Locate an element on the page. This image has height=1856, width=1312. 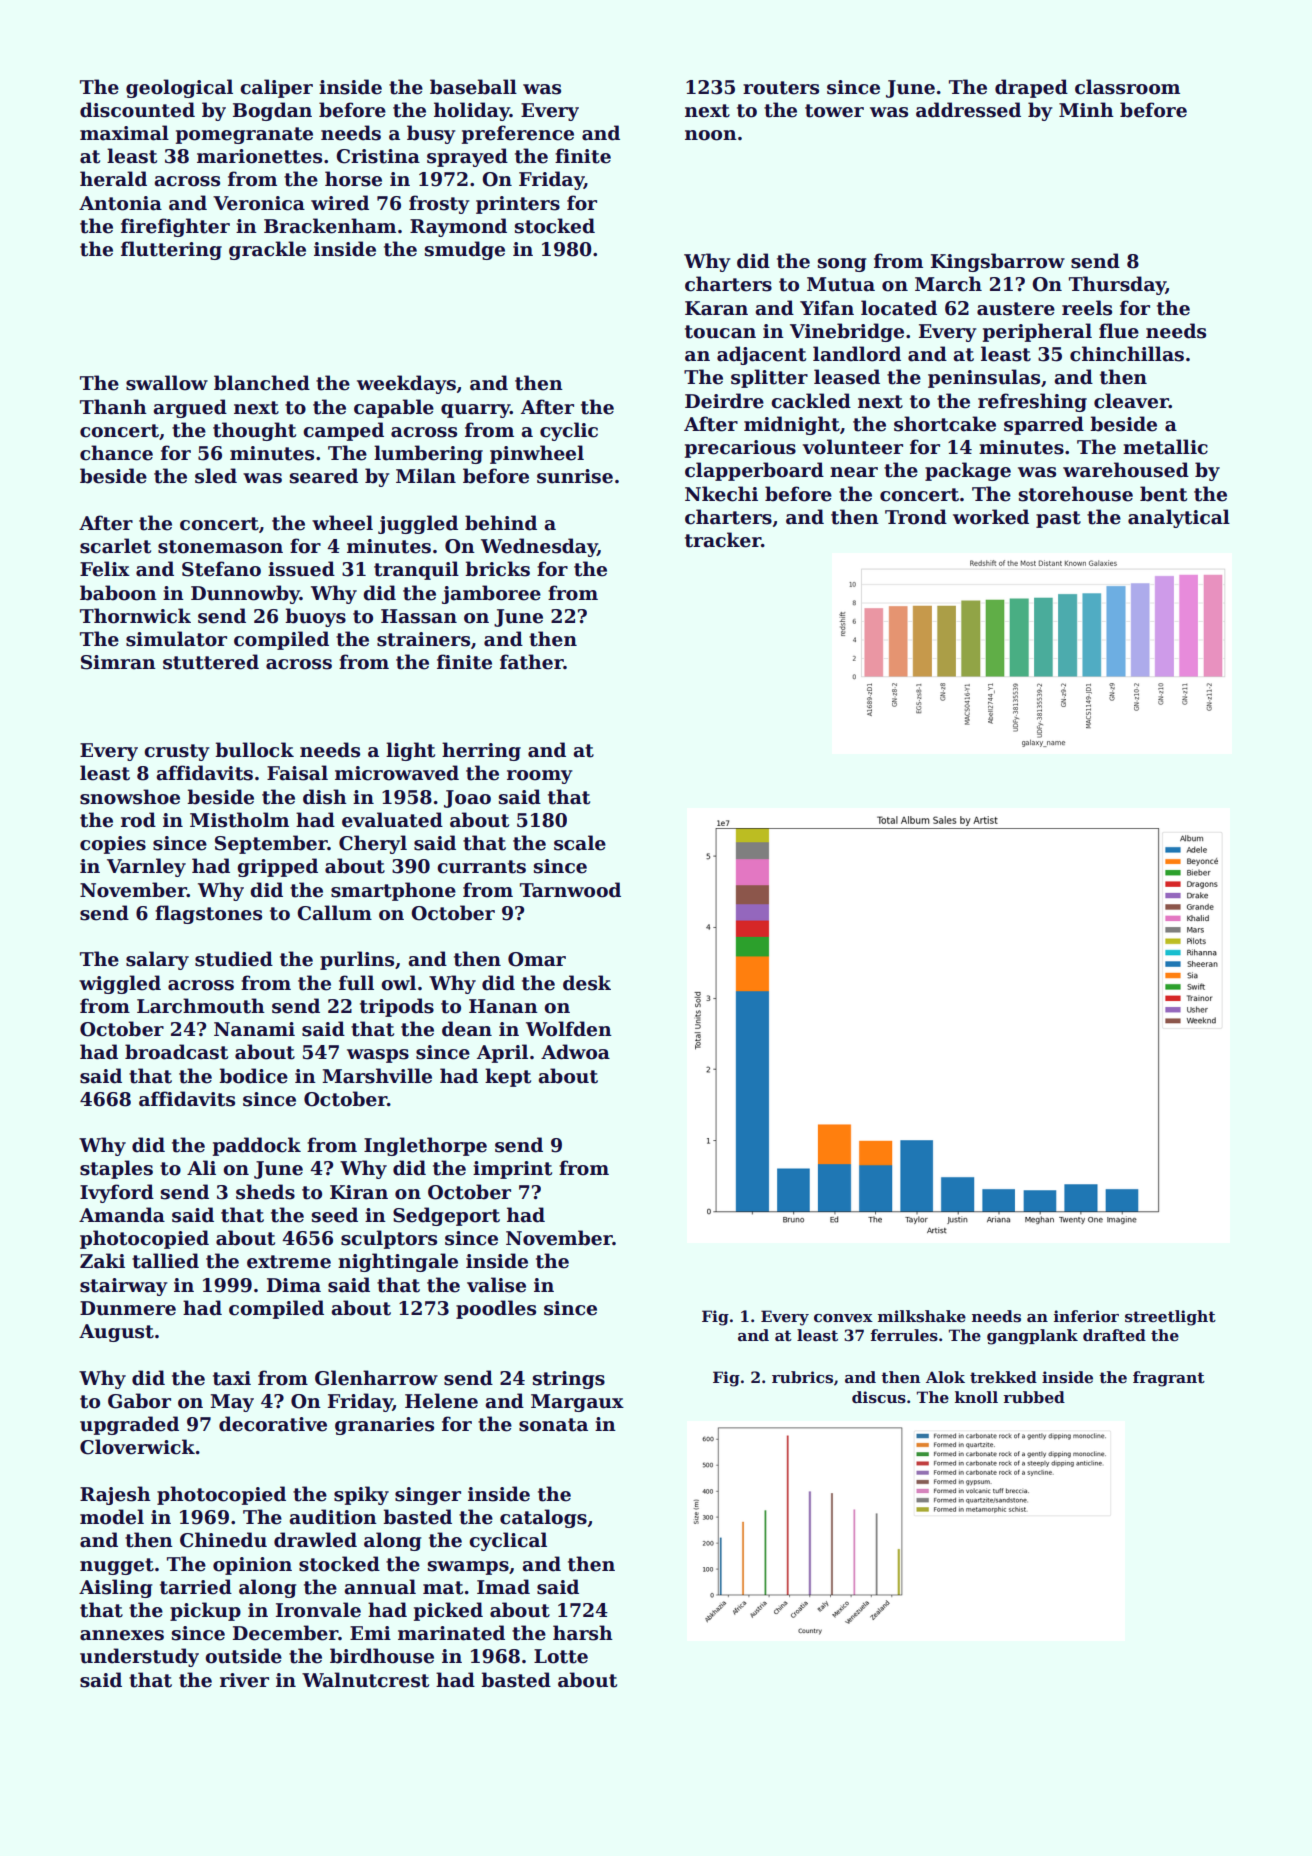
convex is located at coordinates (843, 1318).
